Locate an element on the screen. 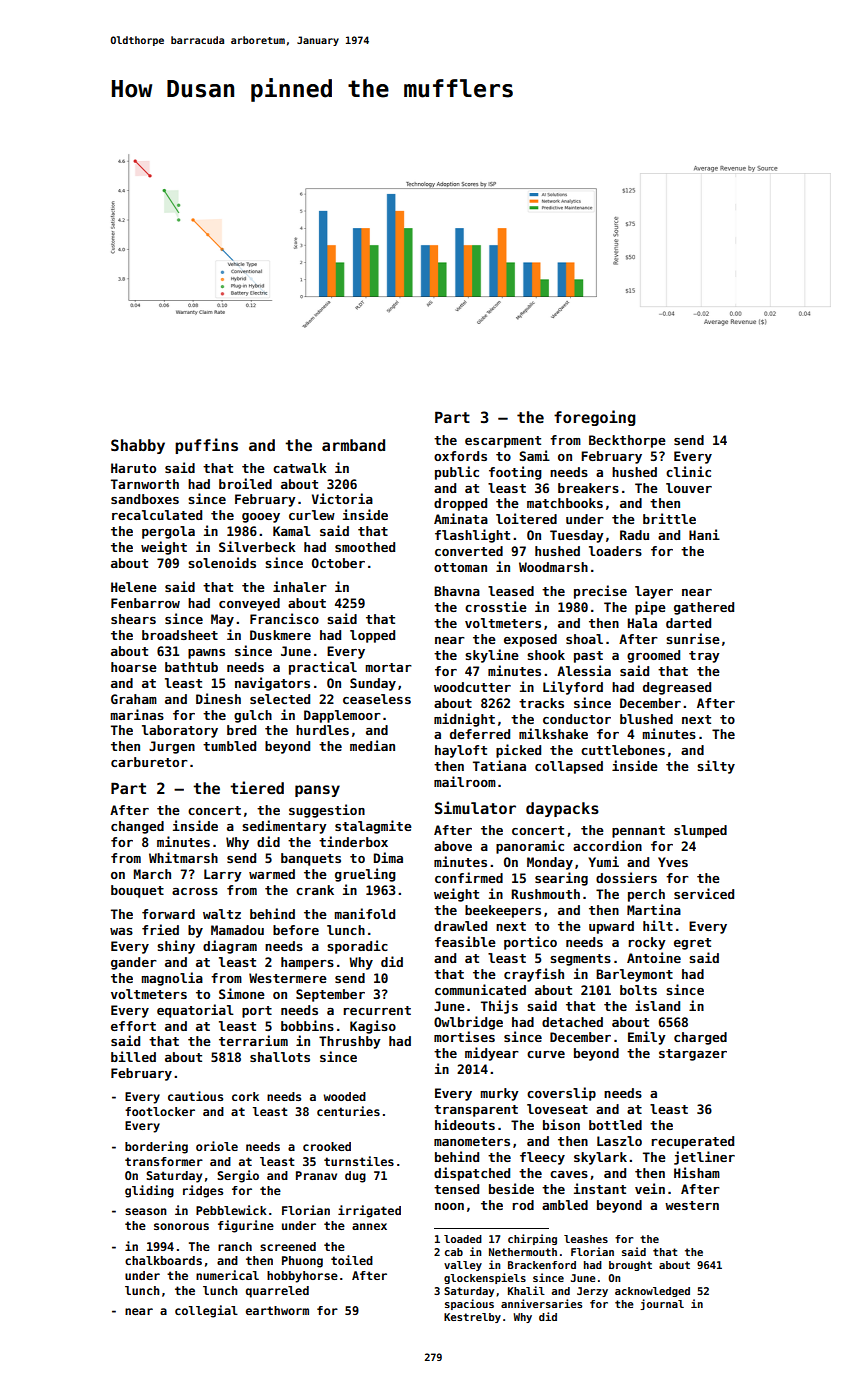 This screenshot has height=1400, width=849. screened is located at coordinates (288, 1246).
